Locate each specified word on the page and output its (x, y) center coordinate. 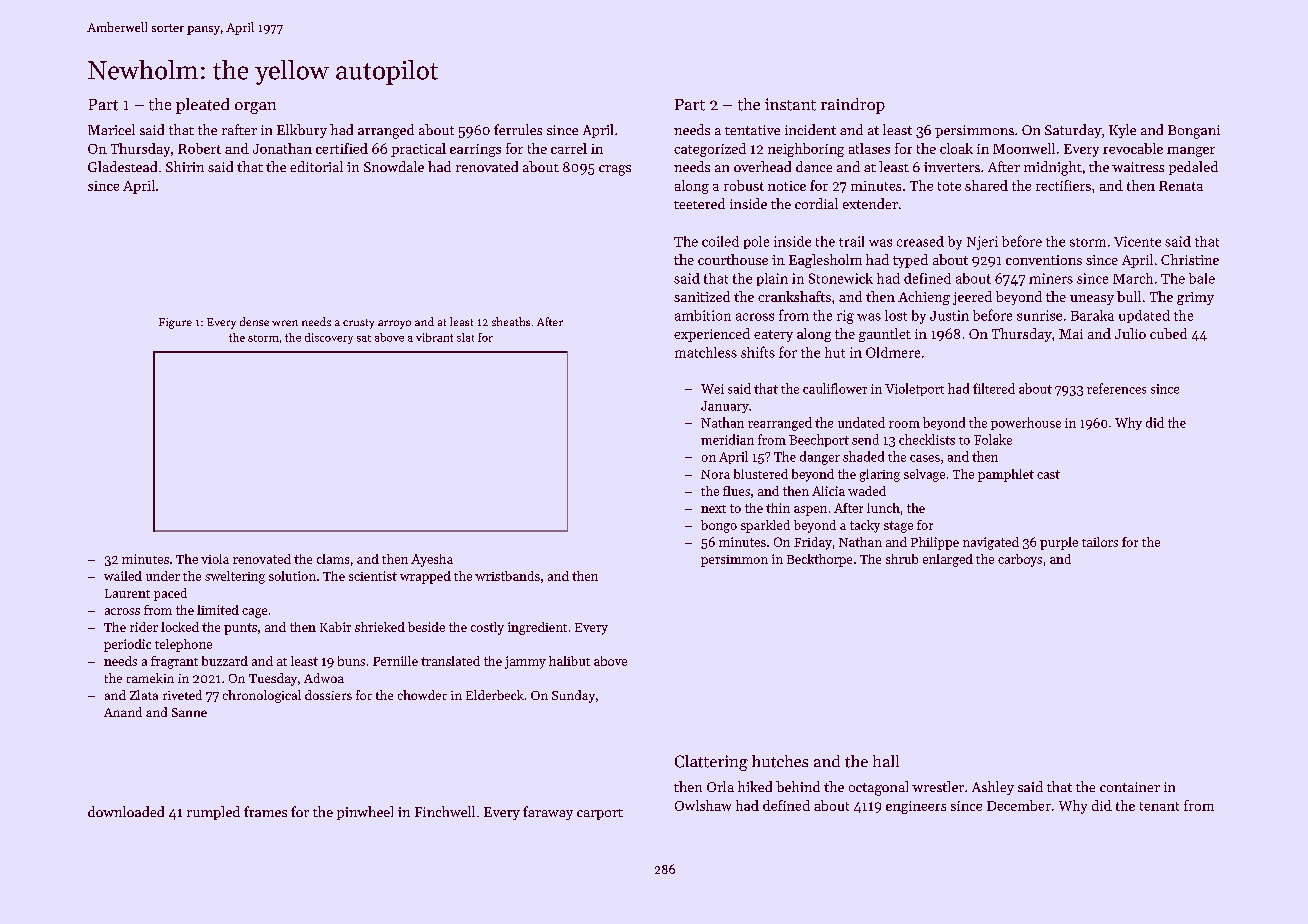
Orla (720, 786)
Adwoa (324, 678)
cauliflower (835, 388)
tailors (1100, 542)
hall (886, 761)
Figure (175, 323)
